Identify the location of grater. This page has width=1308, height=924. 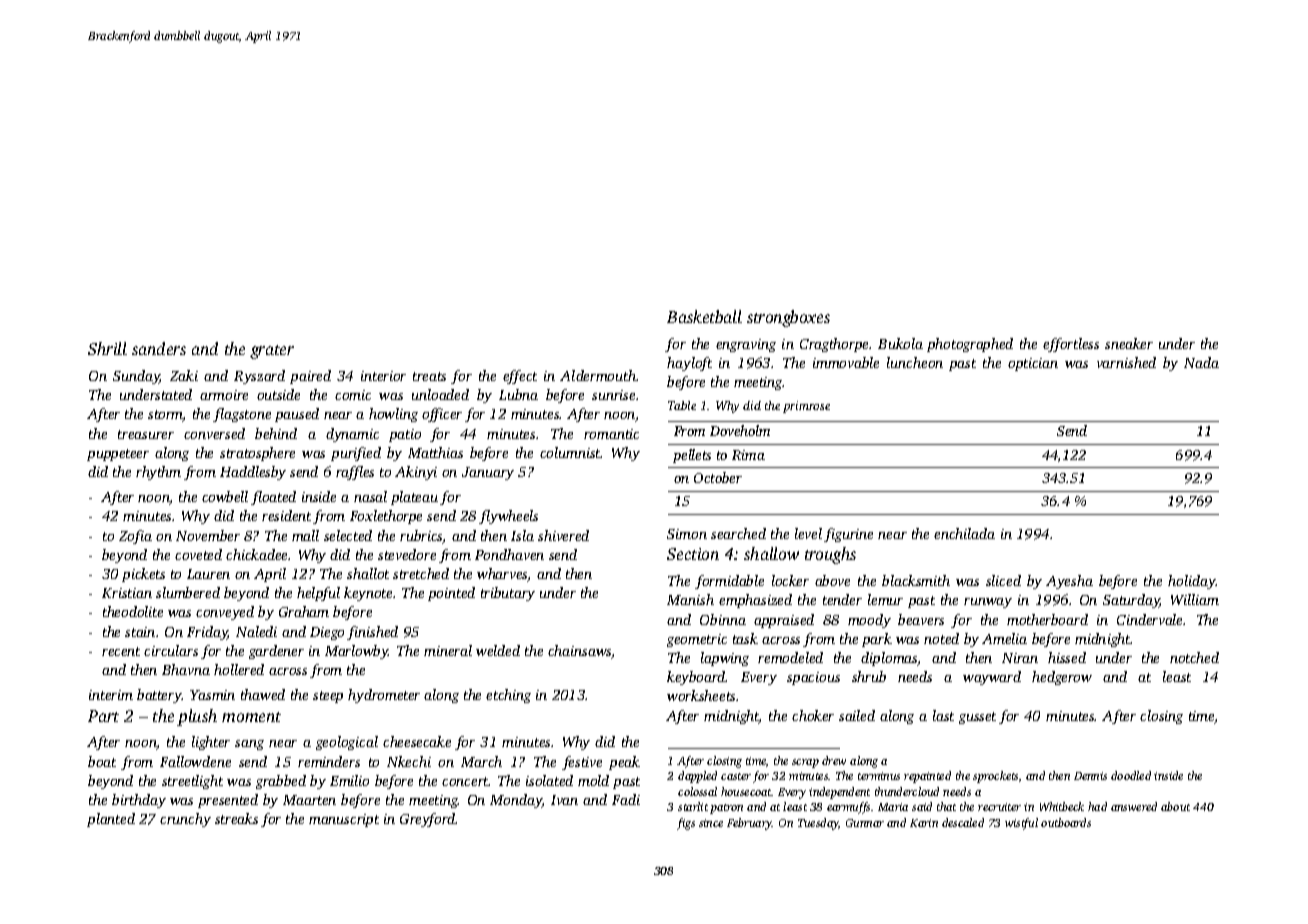
(272, 352).
